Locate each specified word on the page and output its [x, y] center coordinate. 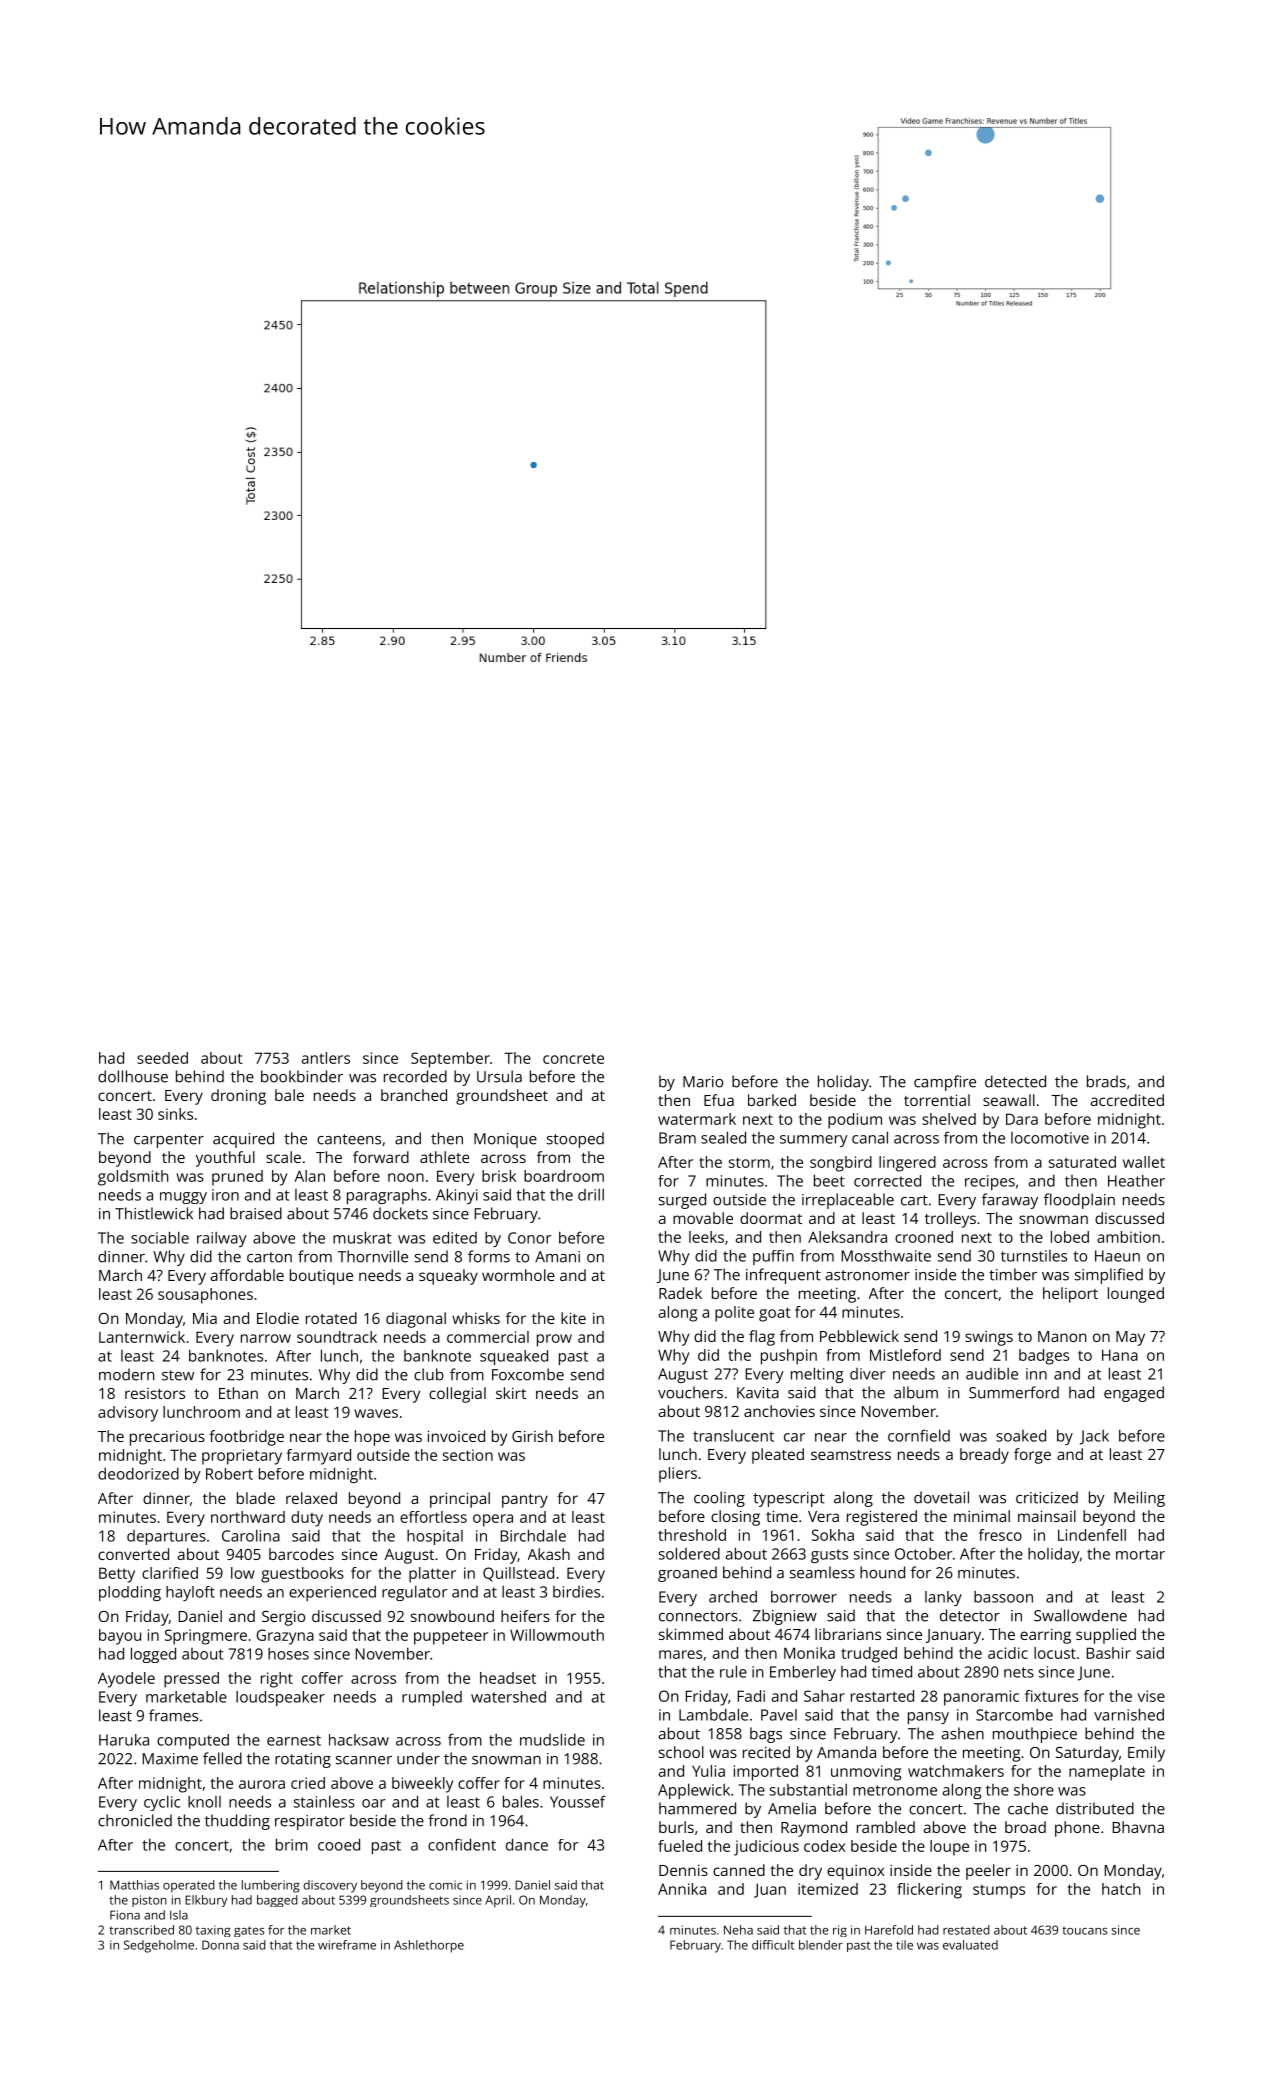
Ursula [499, 1076]
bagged [277, 1901]
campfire [945, 1083]
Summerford [1014, 1392]
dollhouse [133, 1076]
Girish [532, 1436]
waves [376, 1413]
